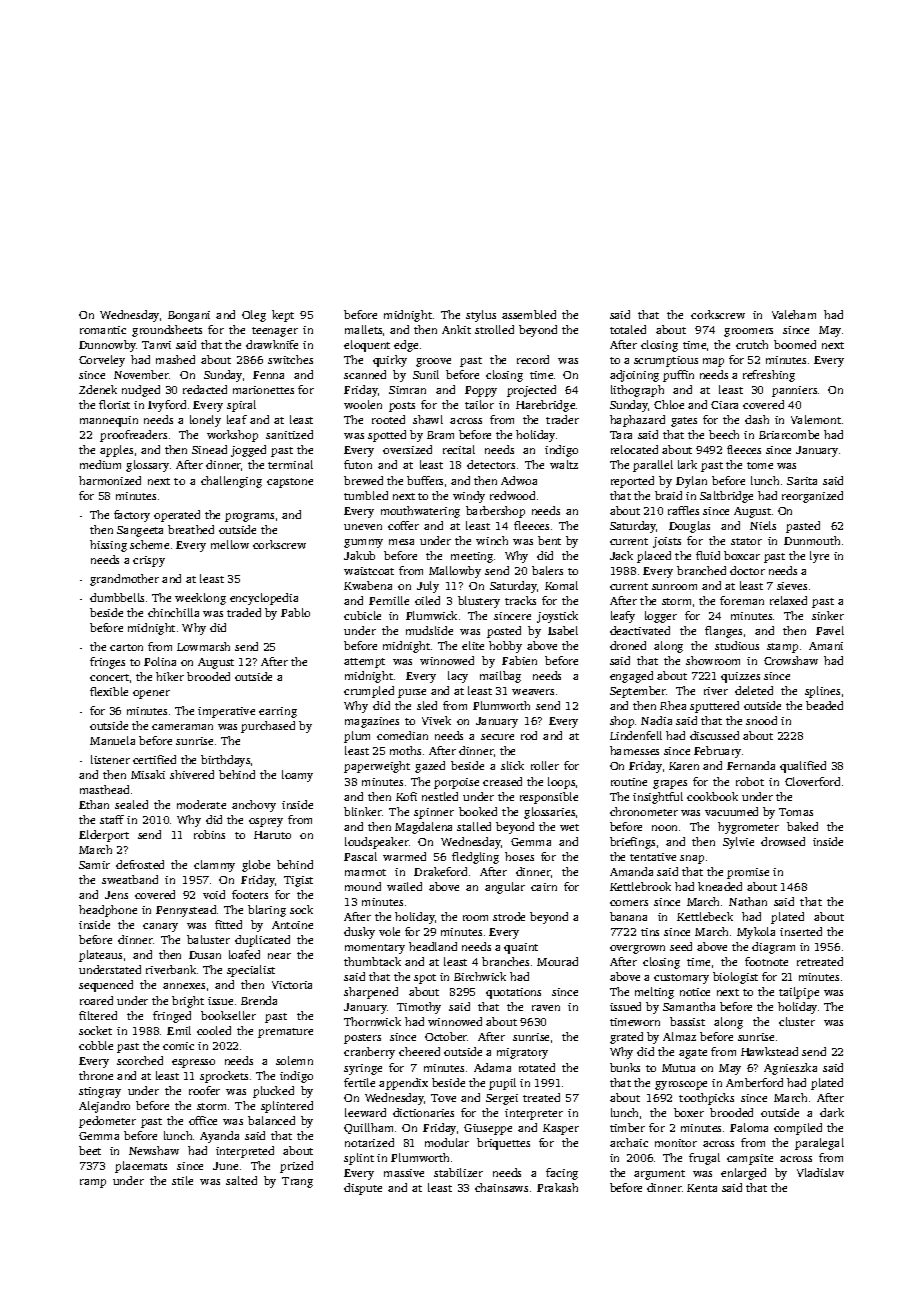 This screenshot has height=1308, width=924. What do you see at coordinates (244, 954) in the screenshot?
I see `loafed` at bounding box center [244, 954].
